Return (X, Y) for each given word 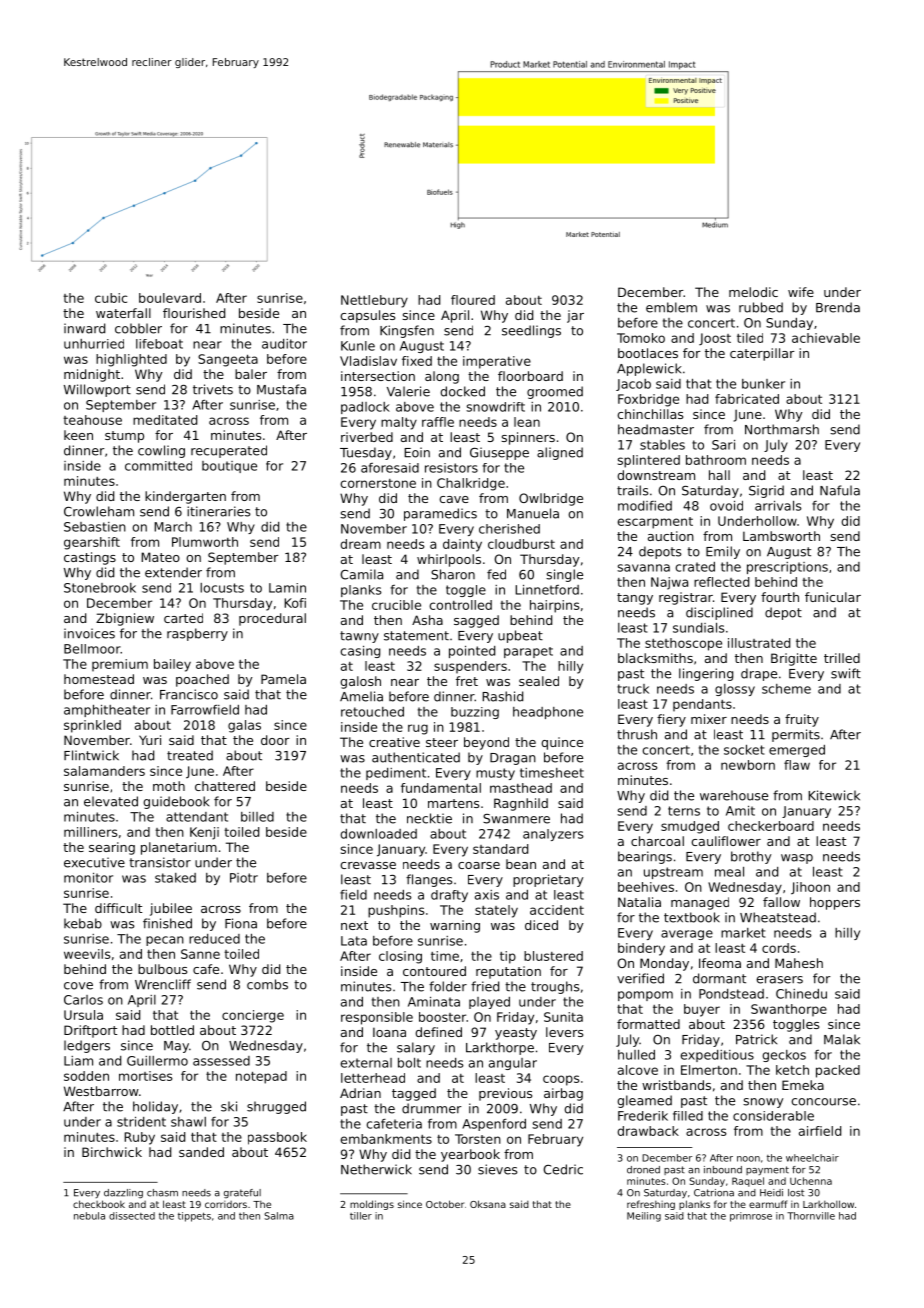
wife (801, 292)
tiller (361, 1216)
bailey (172, 665)
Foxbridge (648, 400)
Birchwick (112, 1152)
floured (473, 300)
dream (360, 544)
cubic (111, 298)
